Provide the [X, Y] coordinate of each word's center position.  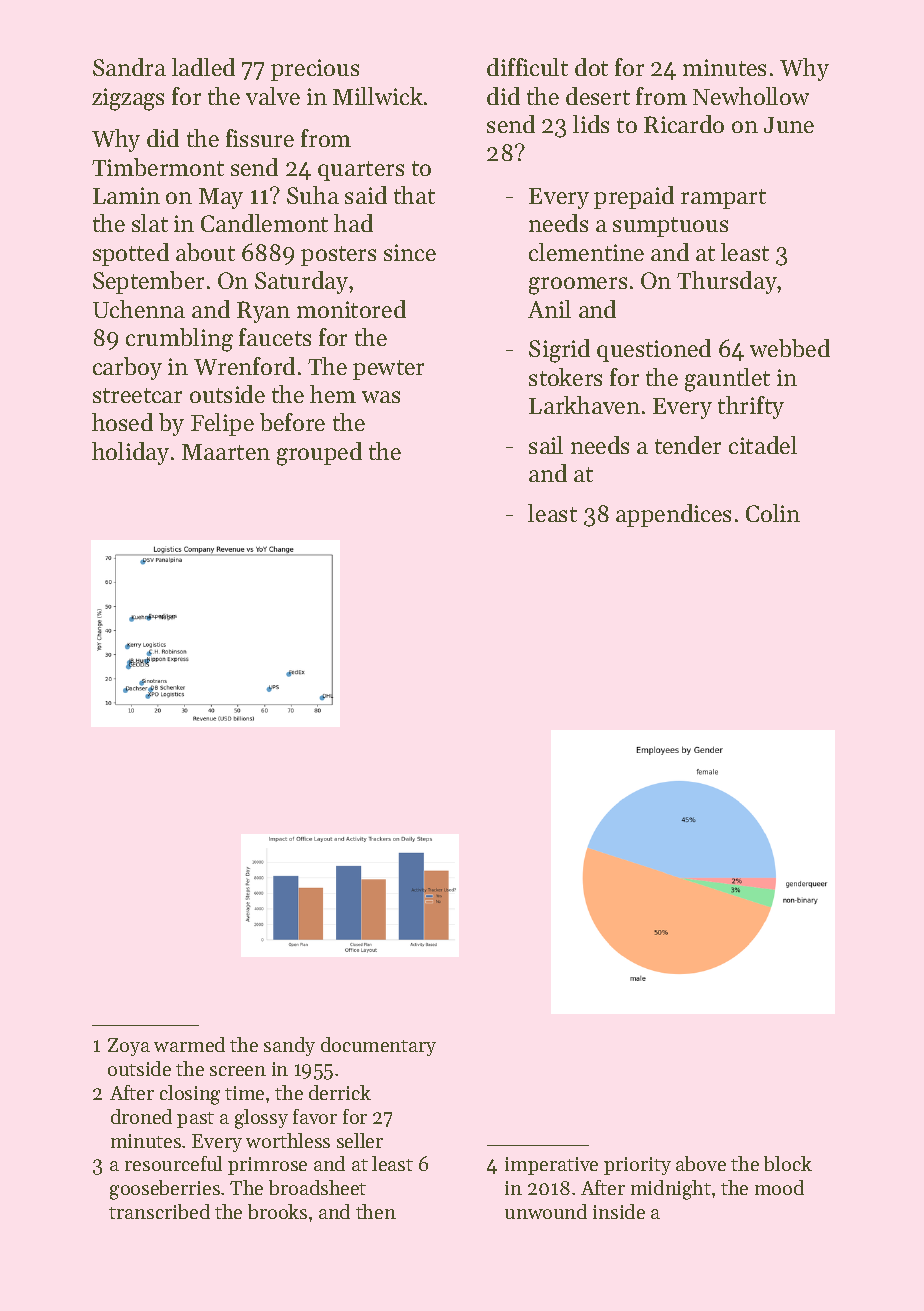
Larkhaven [584, 405]
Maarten [226, 452]
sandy [289, 1046]
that [414, 195]
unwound [546, 1211]
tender [688, 445]
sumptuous [670, 227]
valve [273, 96]
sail [546, 445]
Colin [773, 513]
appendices [673, 515]
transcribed [159, 1211]
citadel [763, 445]
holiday [130, 453]
